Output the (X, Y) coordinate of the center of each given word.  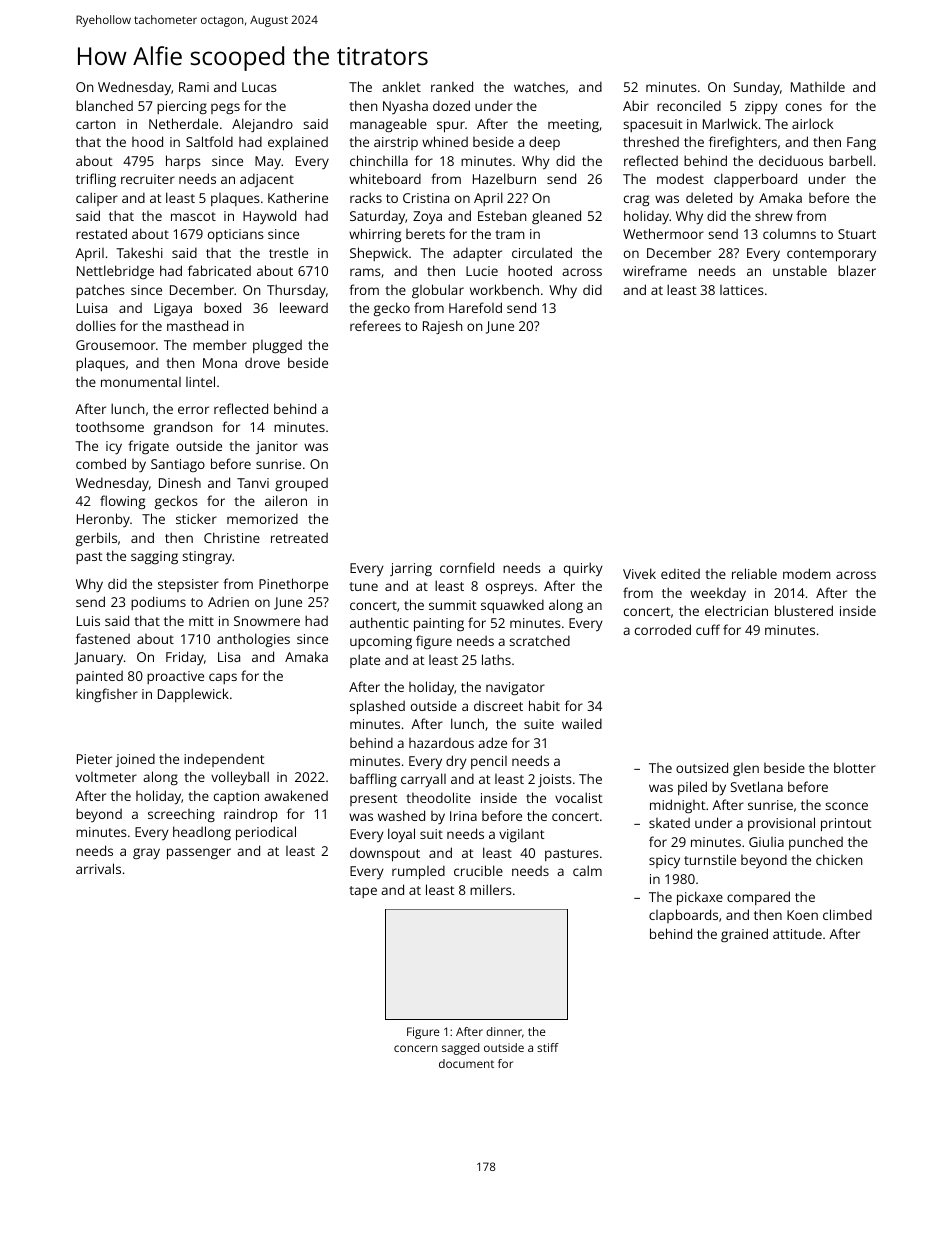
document (466, 1063)
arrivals (98, 868)
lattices (742, 290)
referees (375, 325)
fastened (103, 638)
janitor (277, 447)
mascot (193, 216)
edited (680, 574)
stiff (548, 1047)
